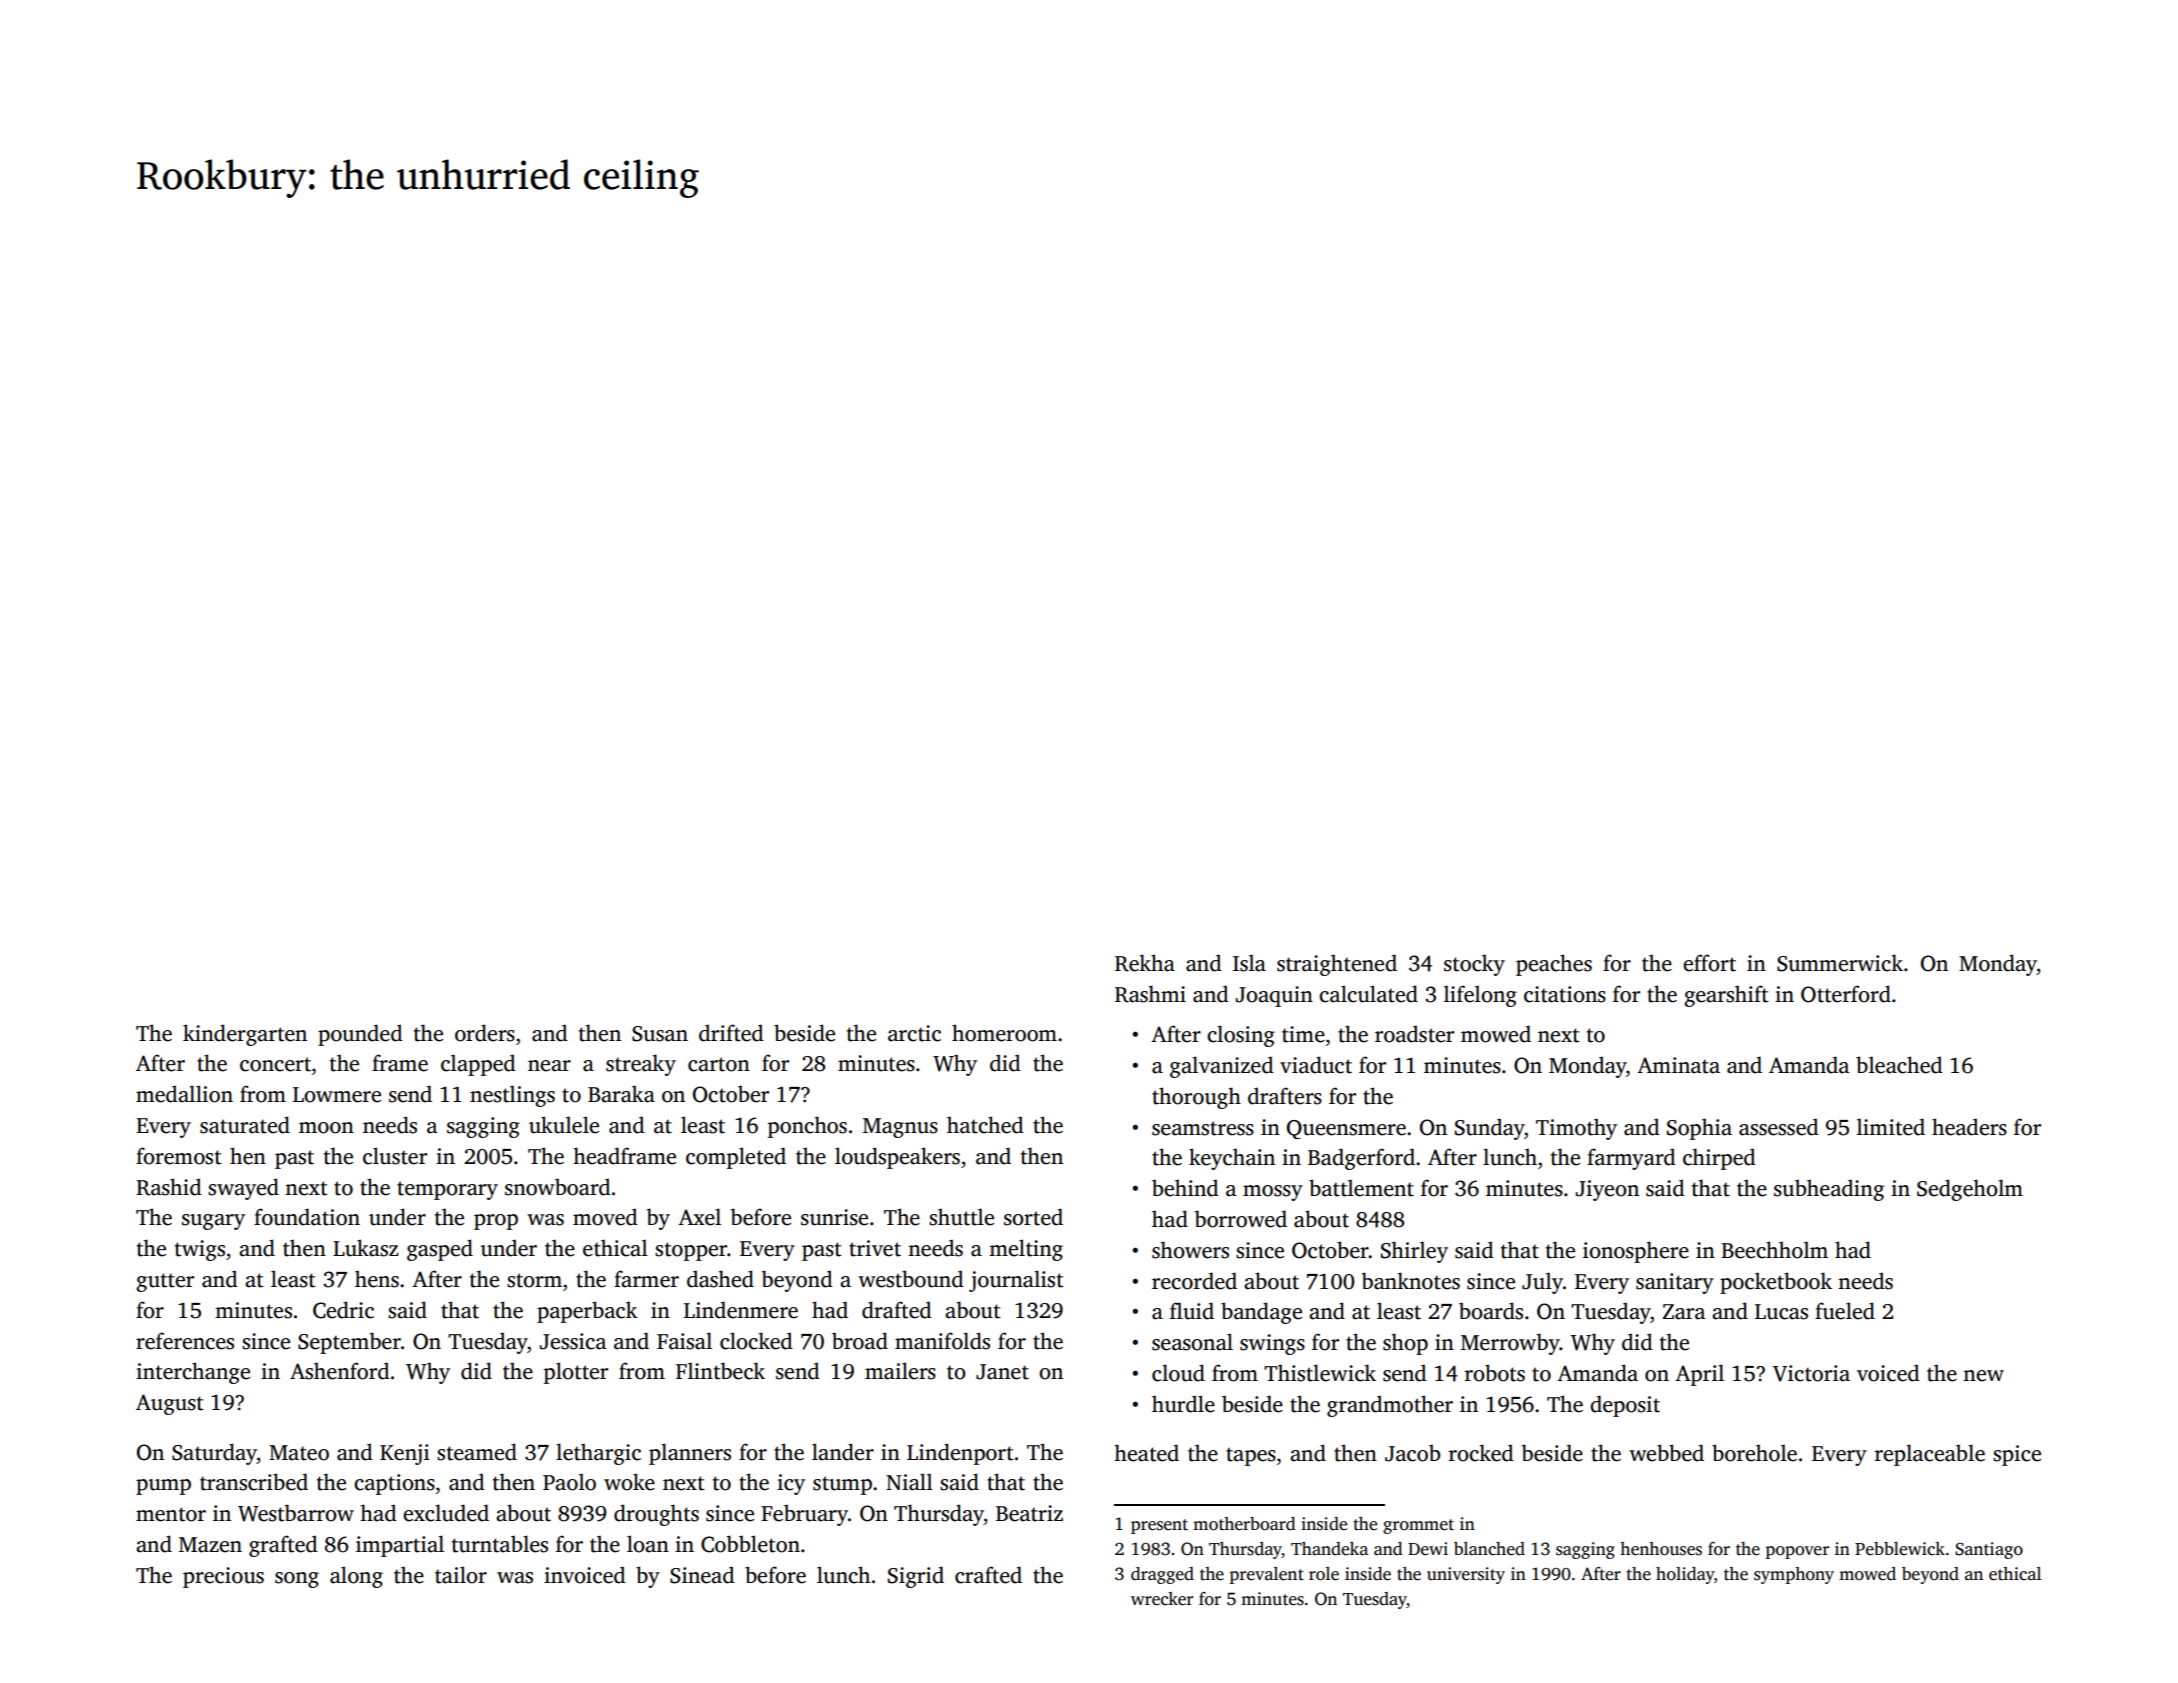  Describe the element at coordinates (200, 1250) in the image. I see `twigs` at that location.
